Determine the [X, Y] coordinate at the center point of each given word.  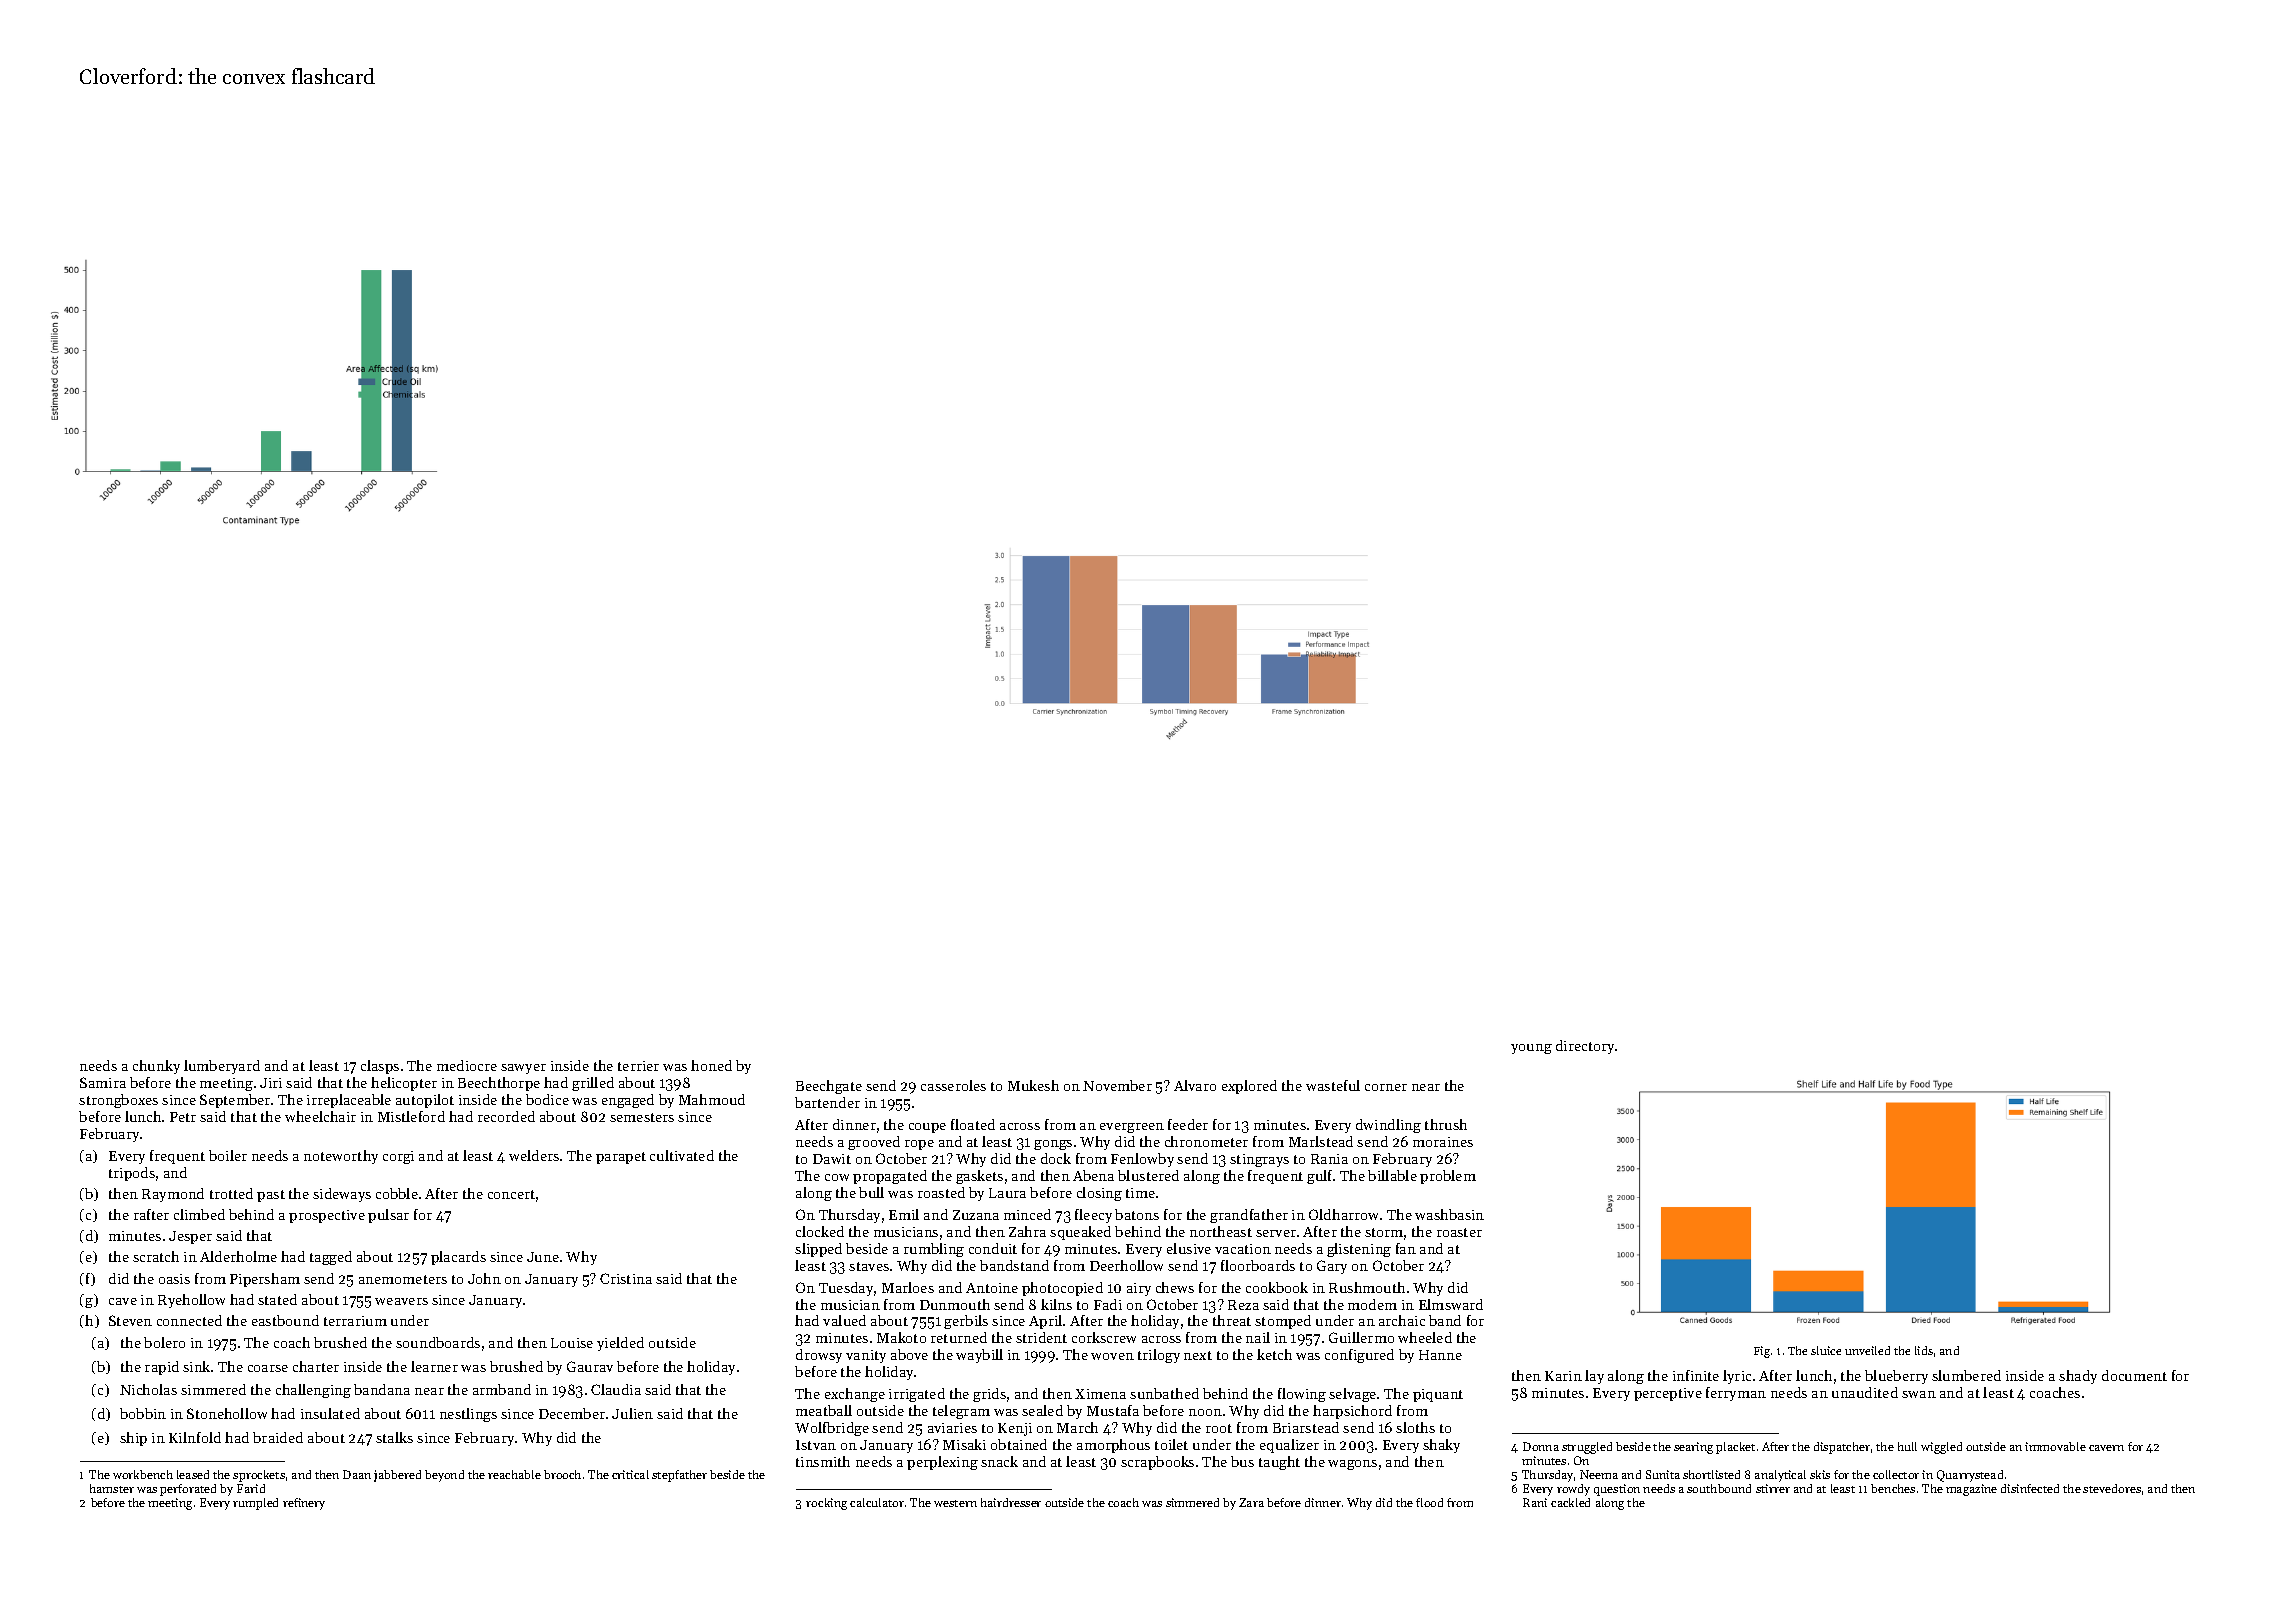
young [1531, 1049]
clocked [820, 1231]
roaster [1459, 1232]
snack [999, 1461]
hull [1907, 1446]
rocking [826, 1504]
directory [1585, 1047]
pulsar [388, 1216]
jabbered [397, 1476]
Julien [632, 1413]
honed [711, 1065]
